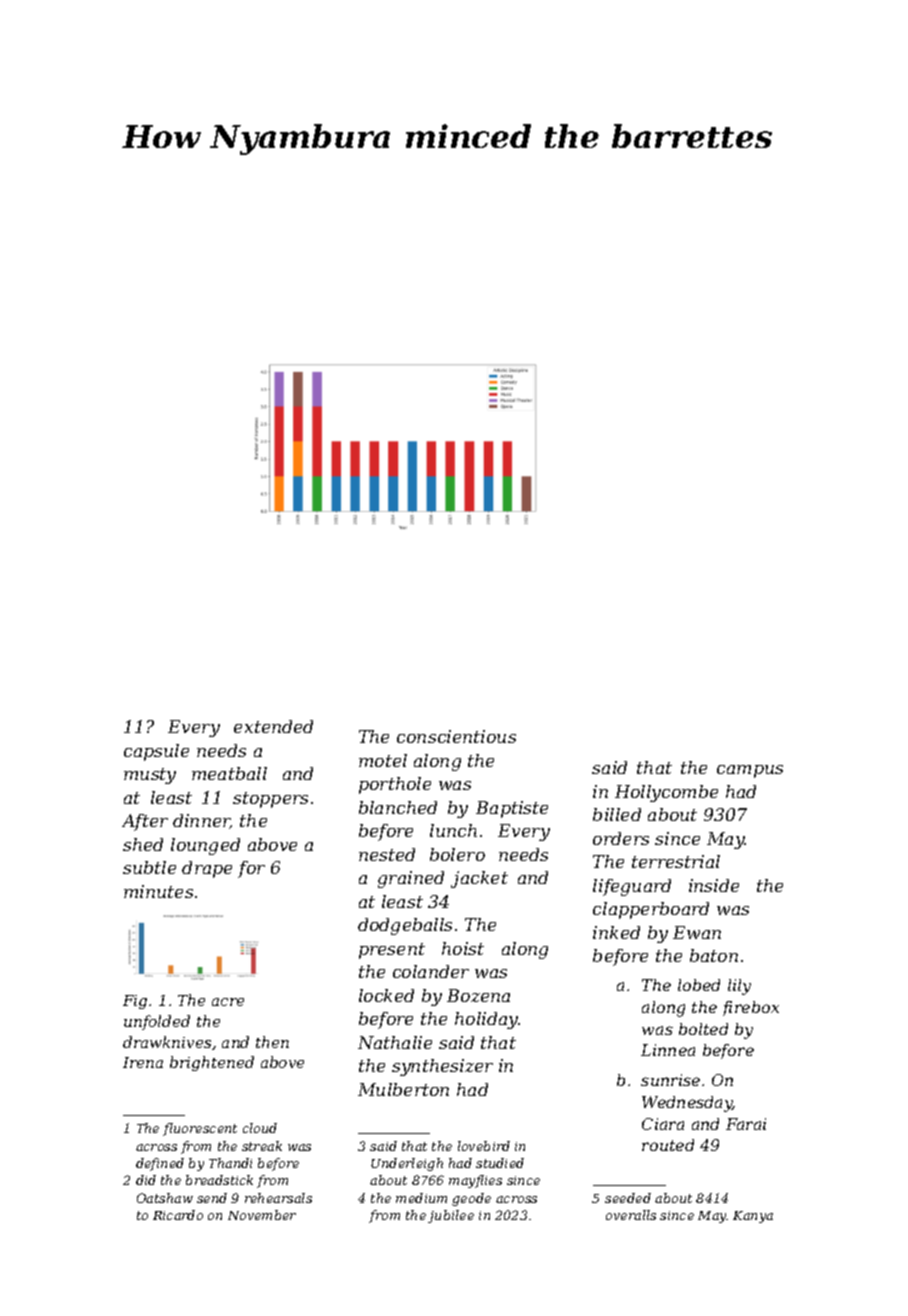 This screenshot has width=908, height=1316. I want to click on campus, so click(750, 771).
